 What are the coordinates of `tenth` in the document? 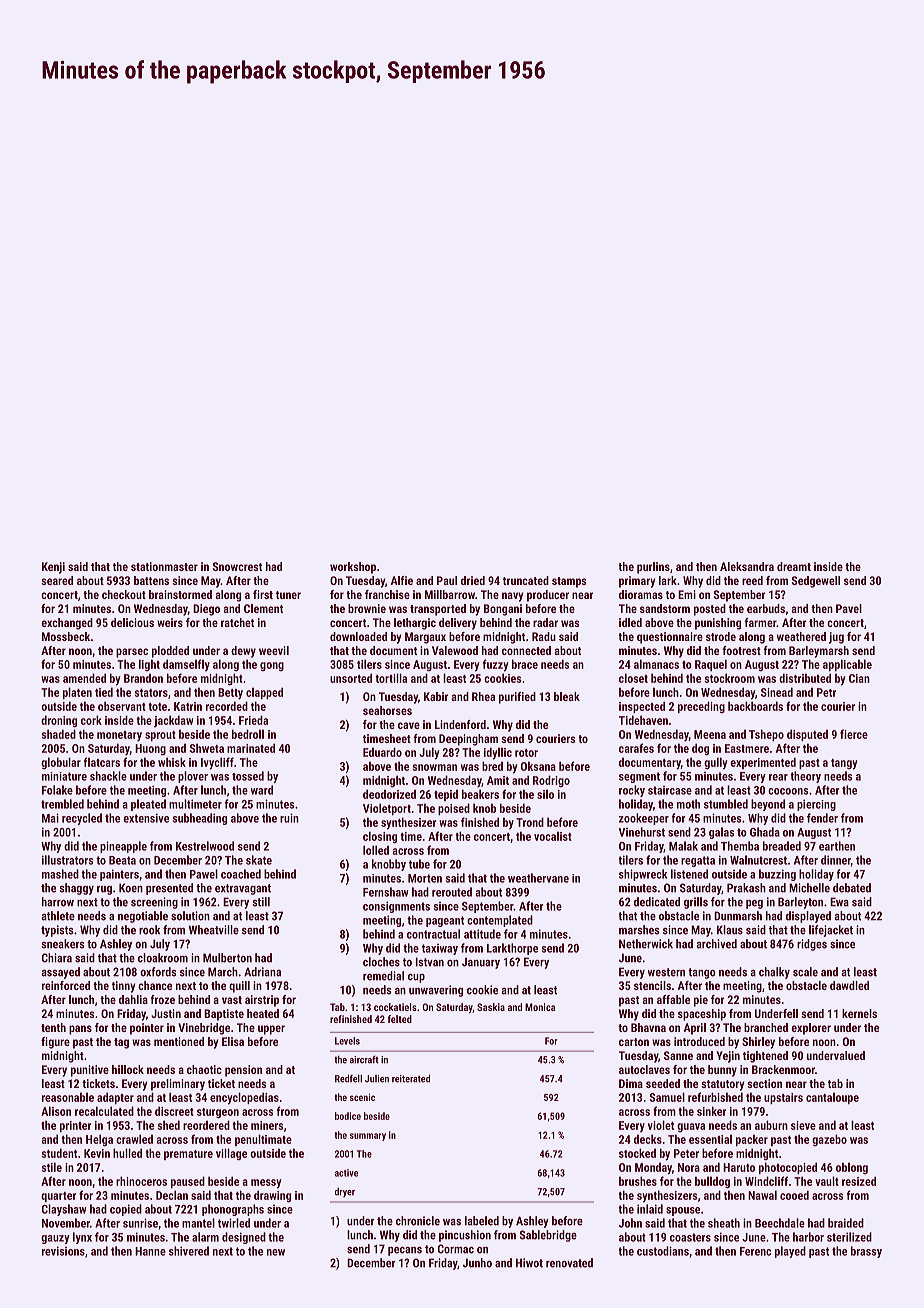 It's located at (53, 1027).
